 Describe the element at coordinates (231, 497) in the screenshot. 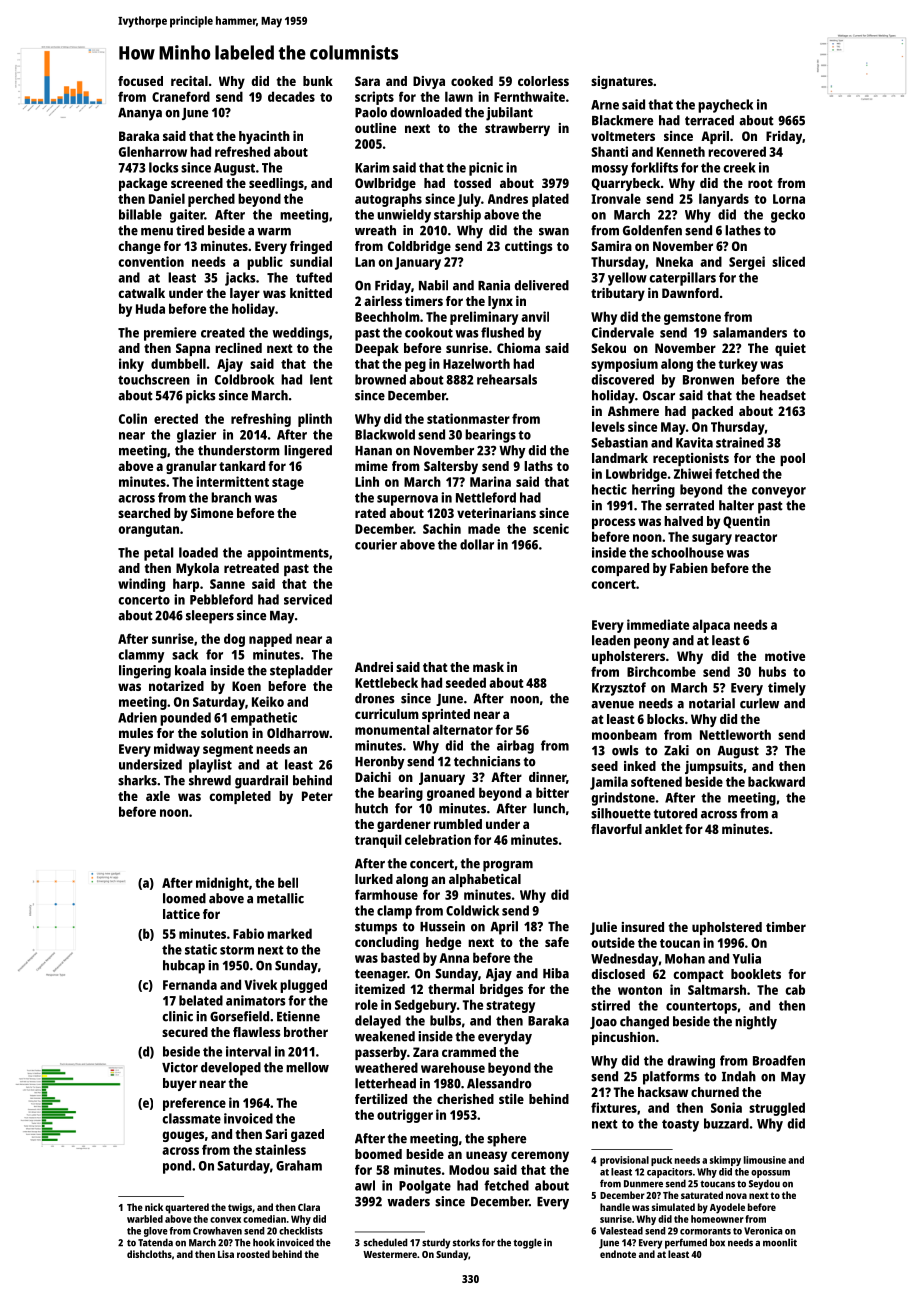

I see `branch` at that location.
